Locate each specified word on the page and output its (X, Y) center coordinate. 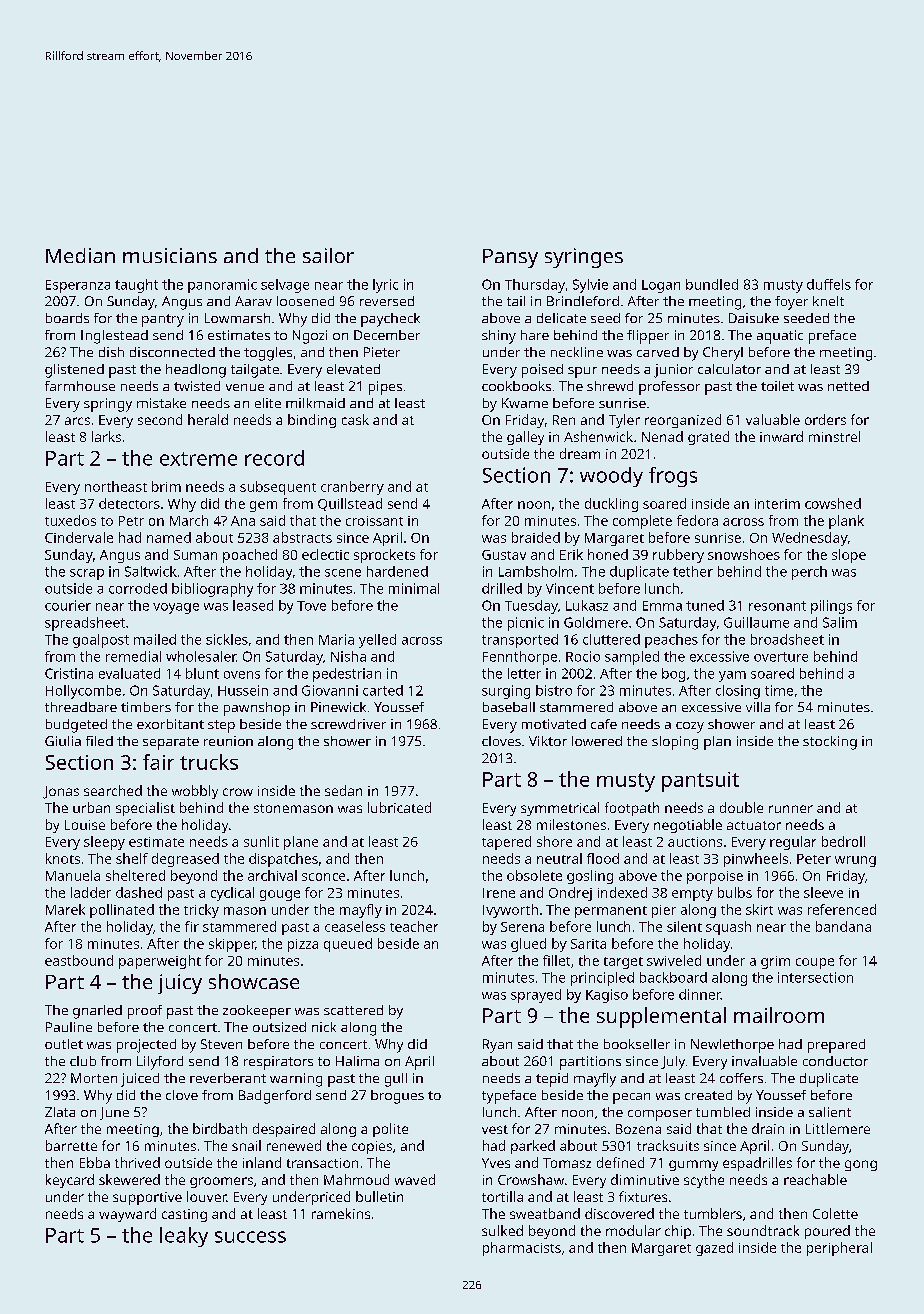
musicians (170, 255)
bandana (843, 926)
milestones (571, 824)
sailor (328, 255)
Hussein (243, 690)
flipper (648, 337)
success (250, 1237)
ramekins (341, 1213)
